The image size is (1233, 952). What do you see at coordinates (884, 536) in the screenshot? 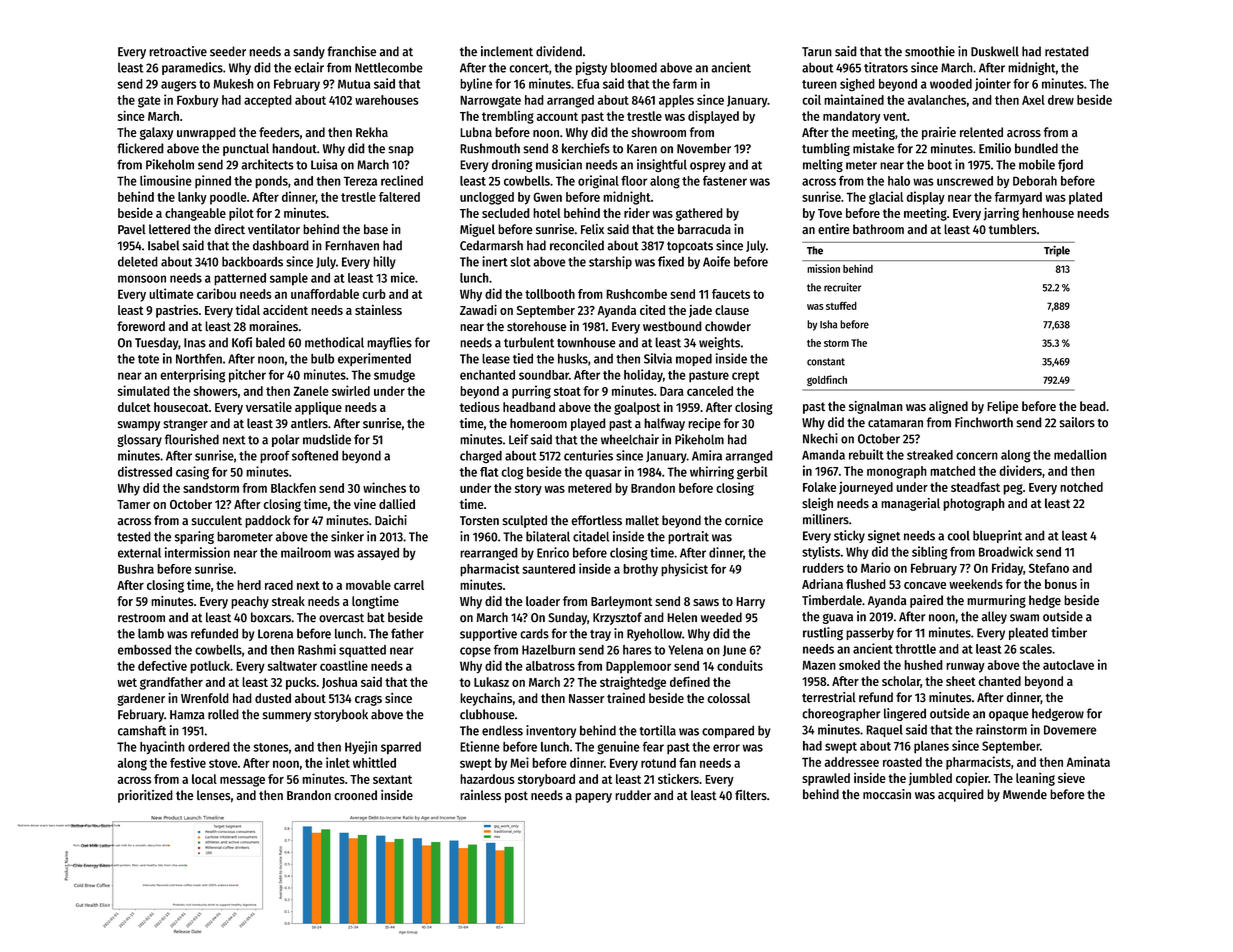
I see `signet` at bounding box center [884, 536].
